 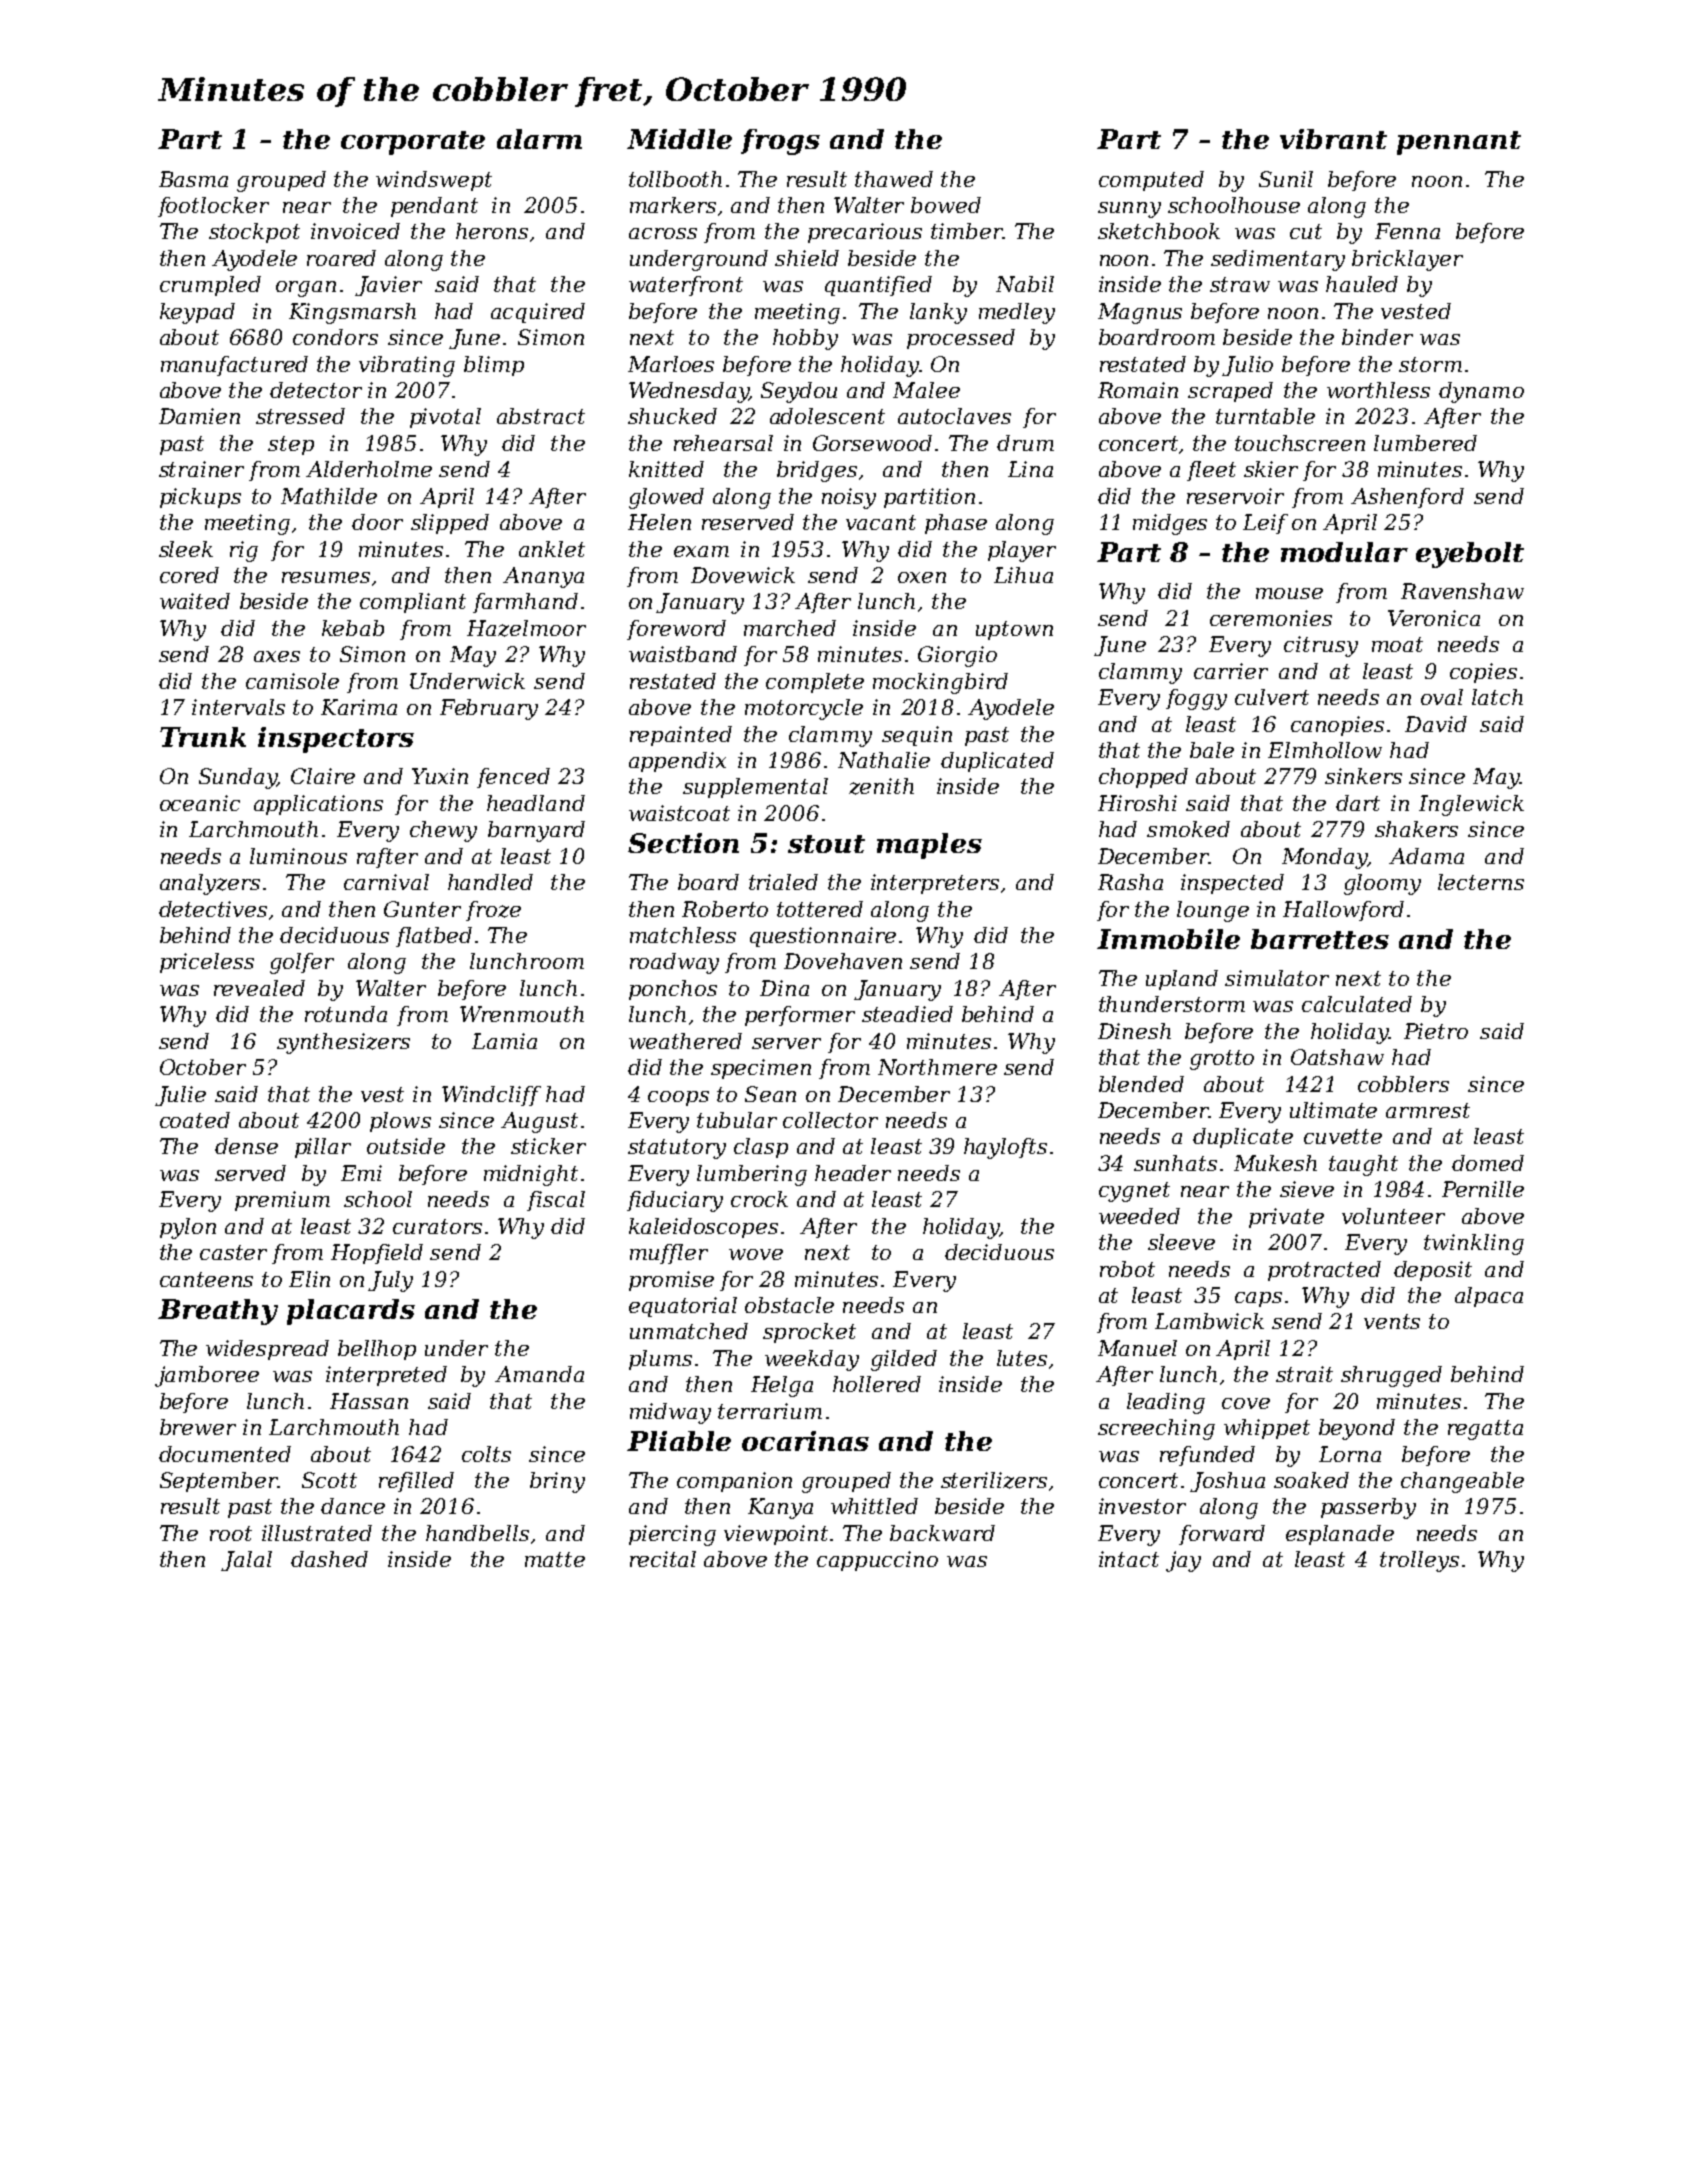 I want to click on computed, so click(x=1151, y=181).
